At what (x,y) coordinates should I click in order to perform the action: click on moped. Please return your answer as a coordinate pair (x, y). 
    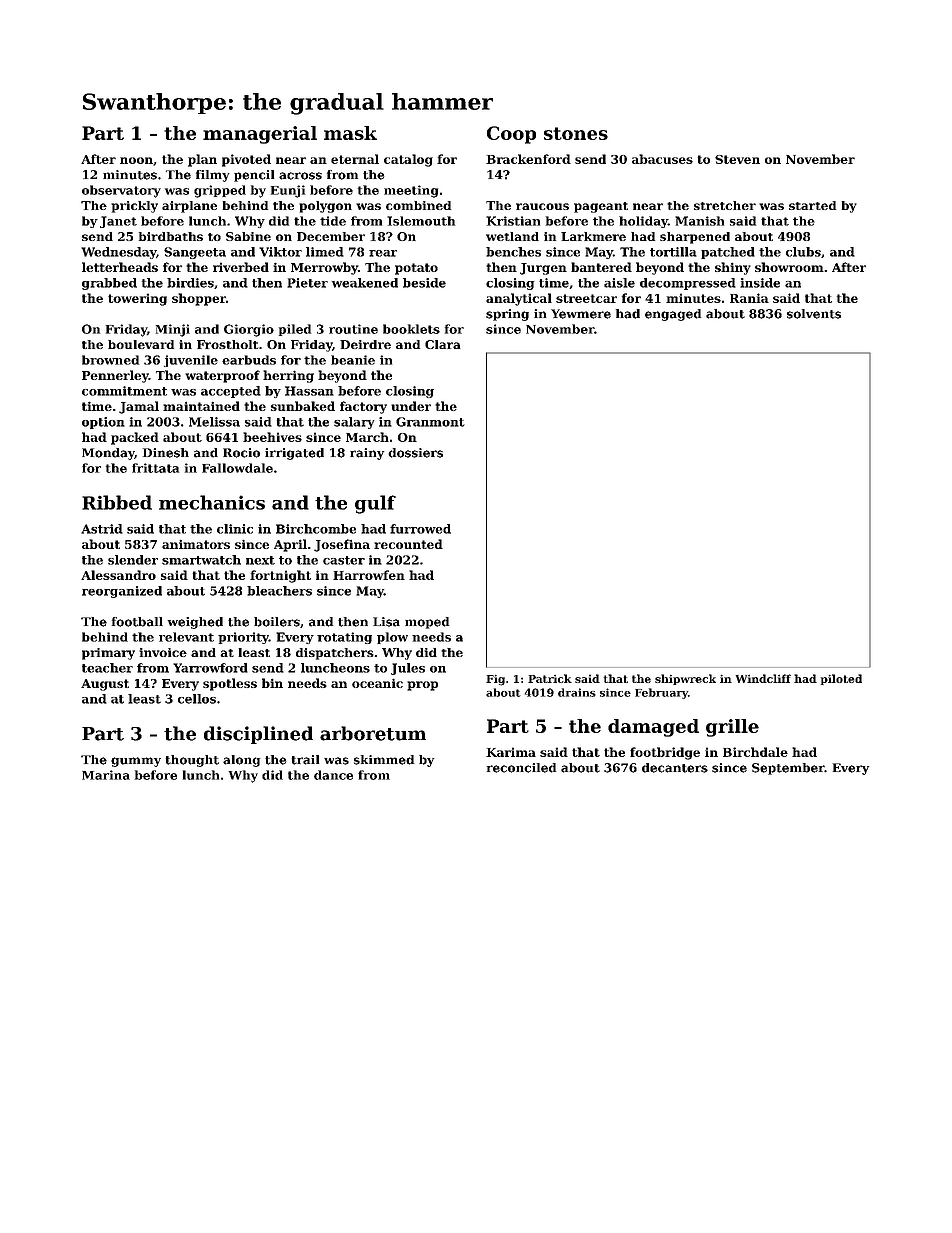
    Looking at the image, I should click on (427, 623).
